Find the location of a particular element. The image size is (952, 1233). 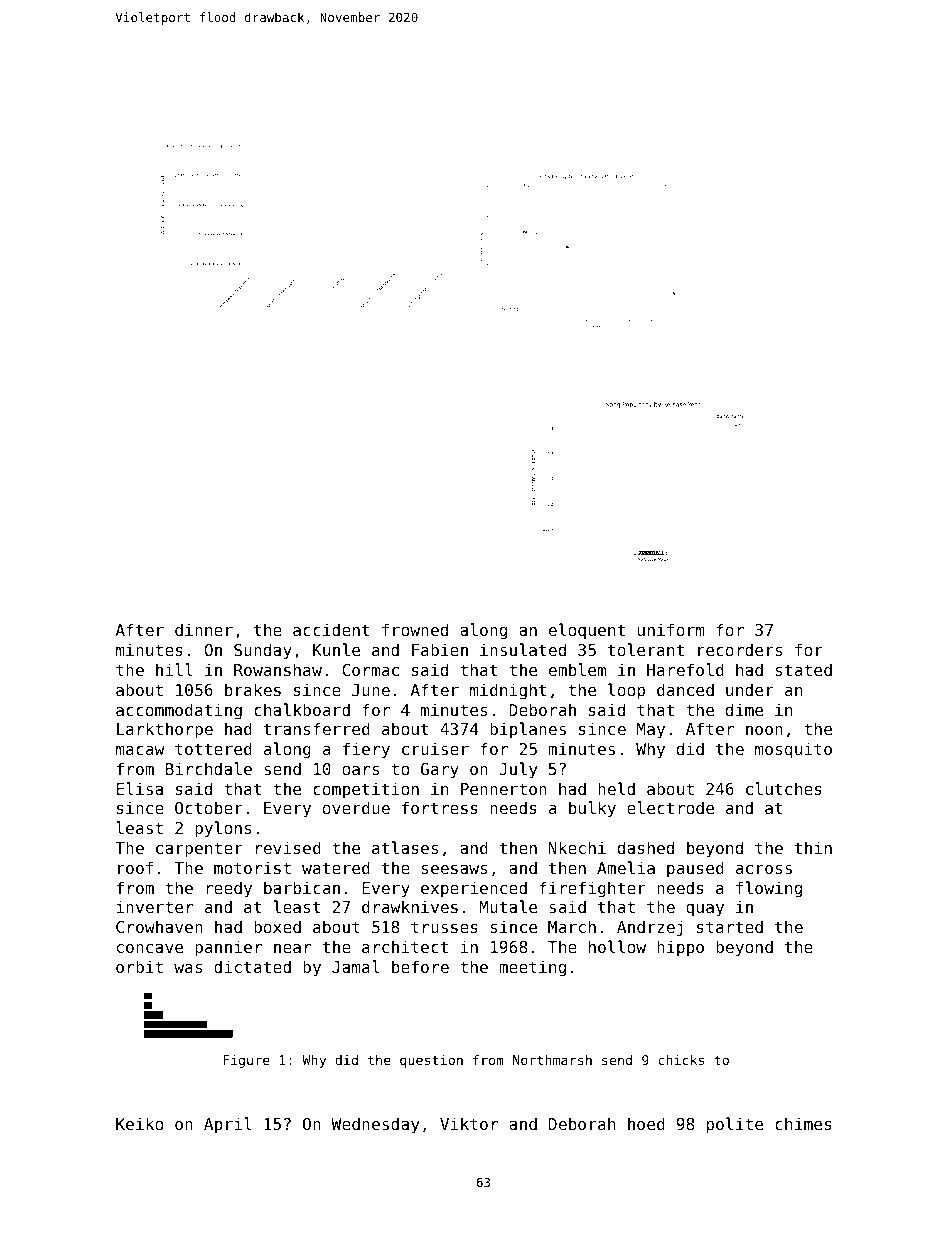

overdue is located at coordinates (356, 807).
